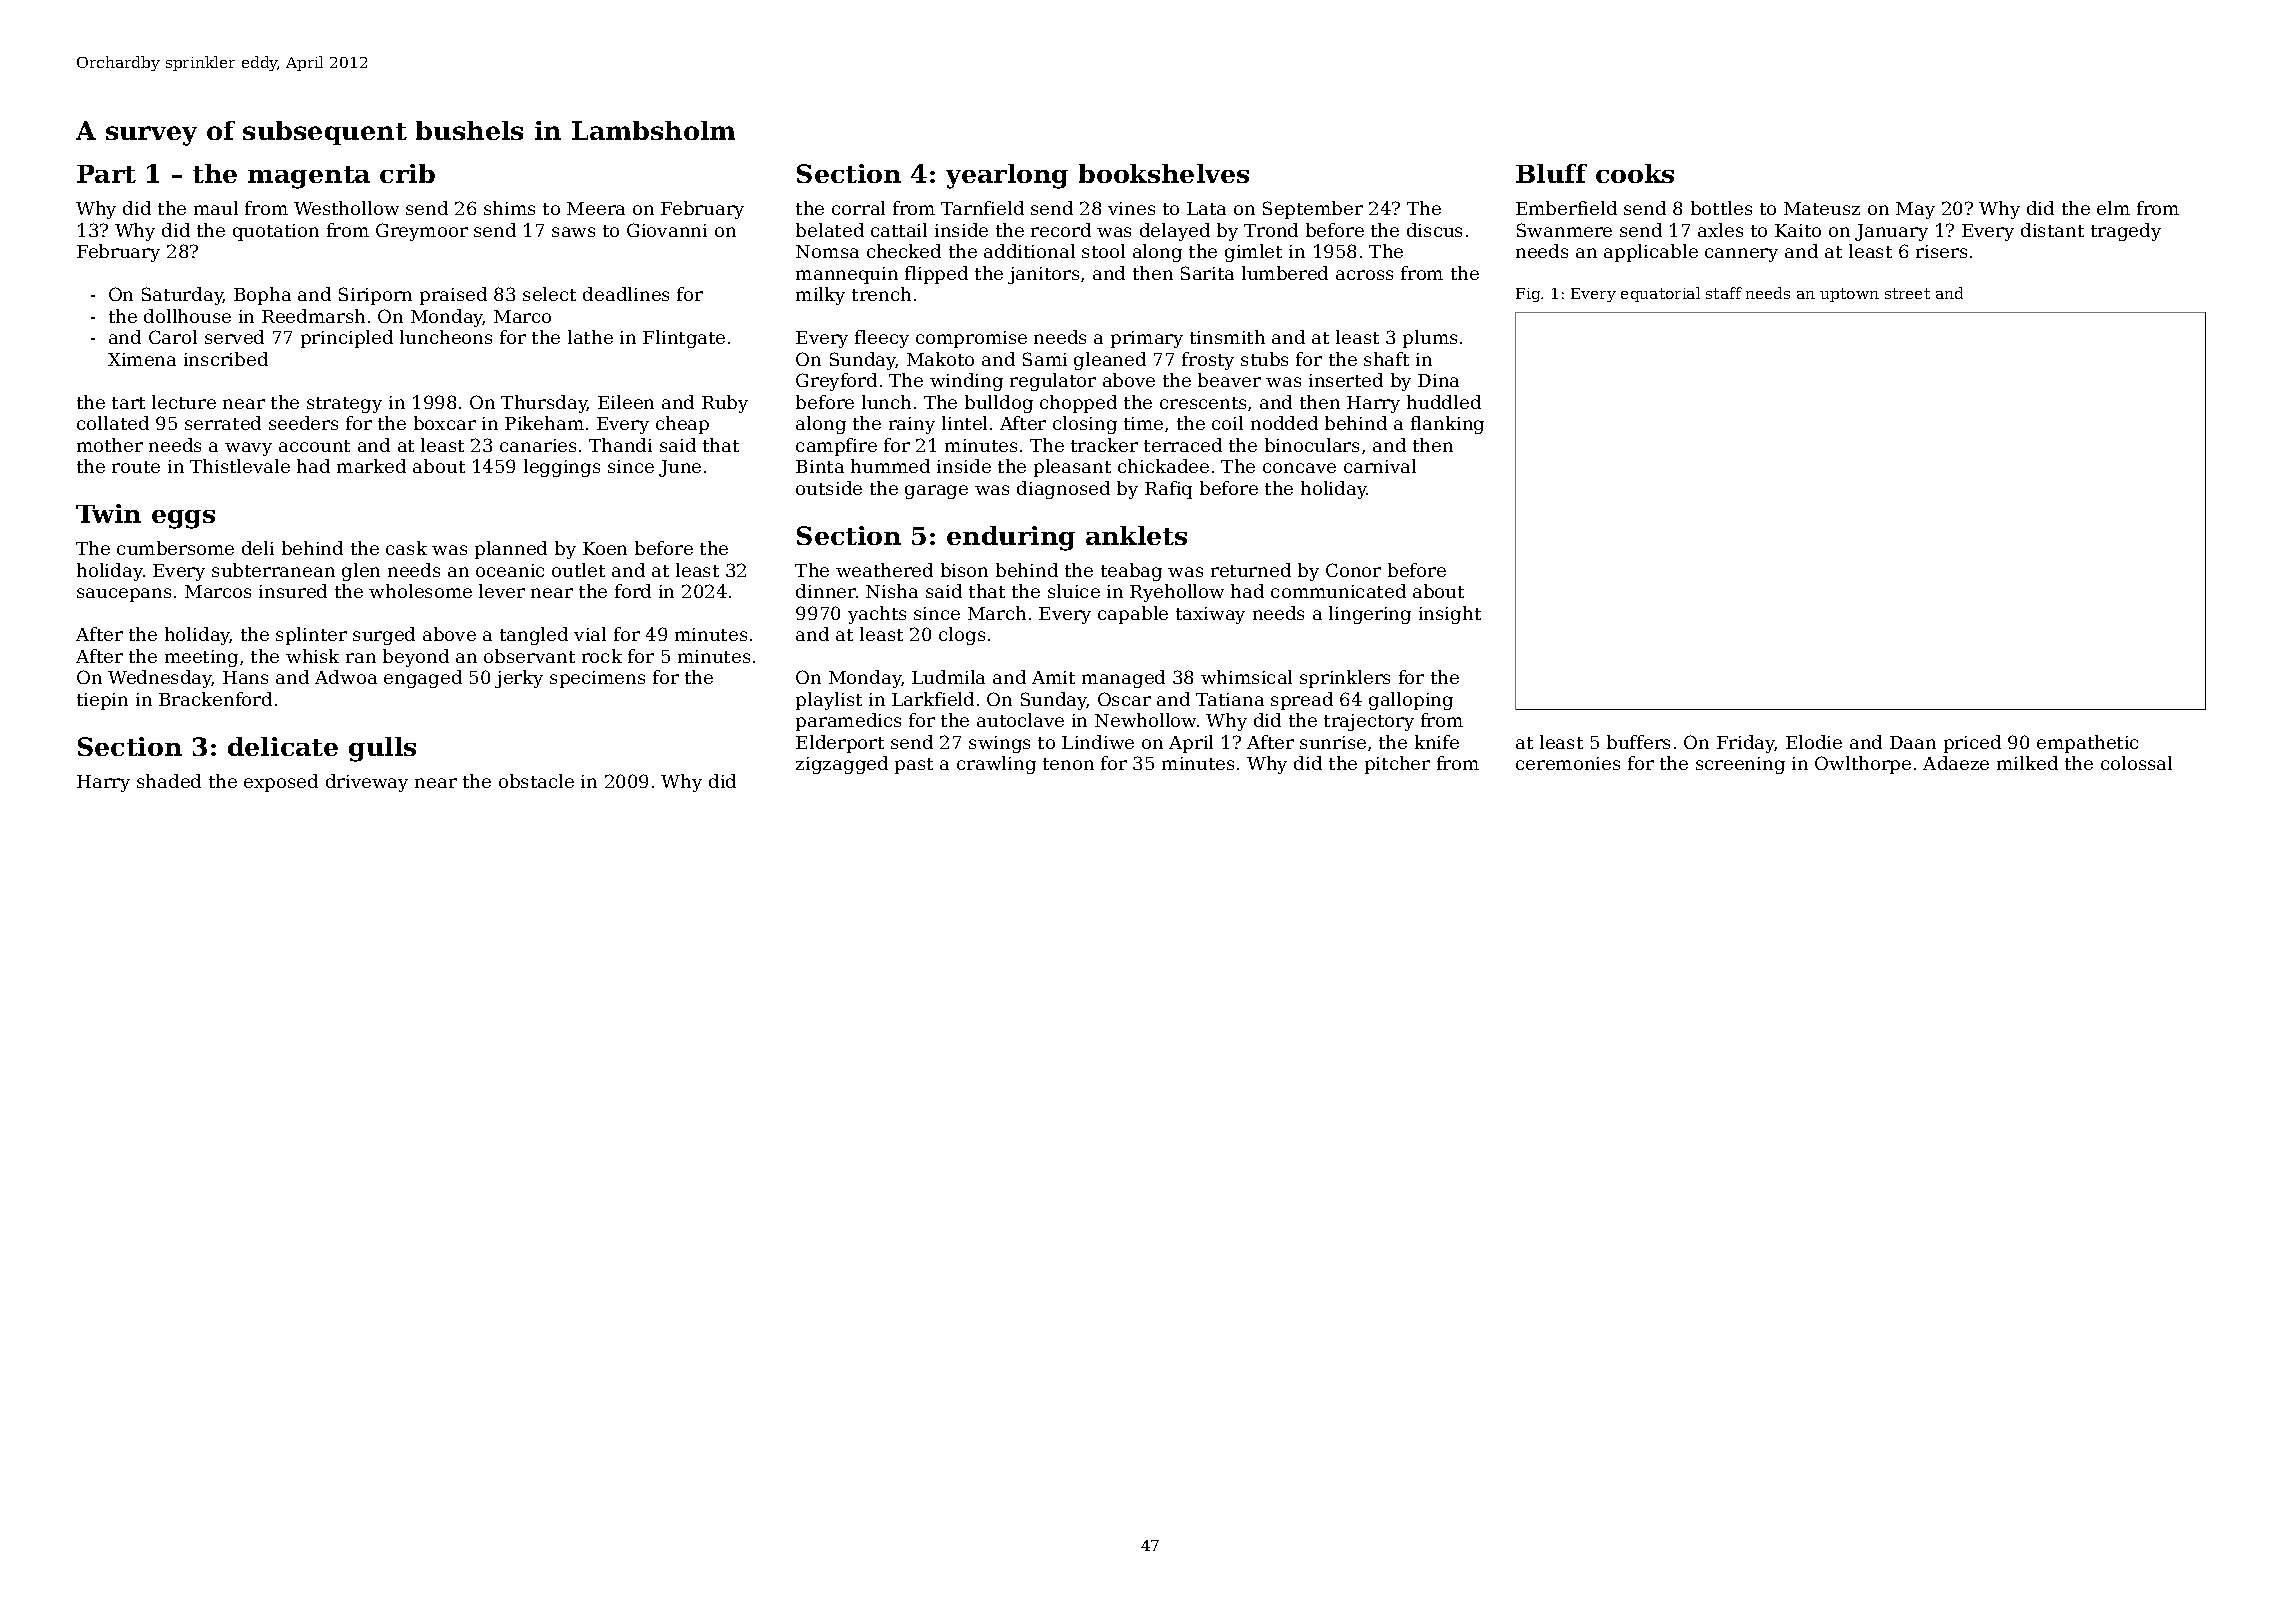 The width and height of the screenshot is (2282, 1614). What do you see at coordinates (2027, 763) in the screenshot?
I see `milked` at bounding box center [2027, 763].
